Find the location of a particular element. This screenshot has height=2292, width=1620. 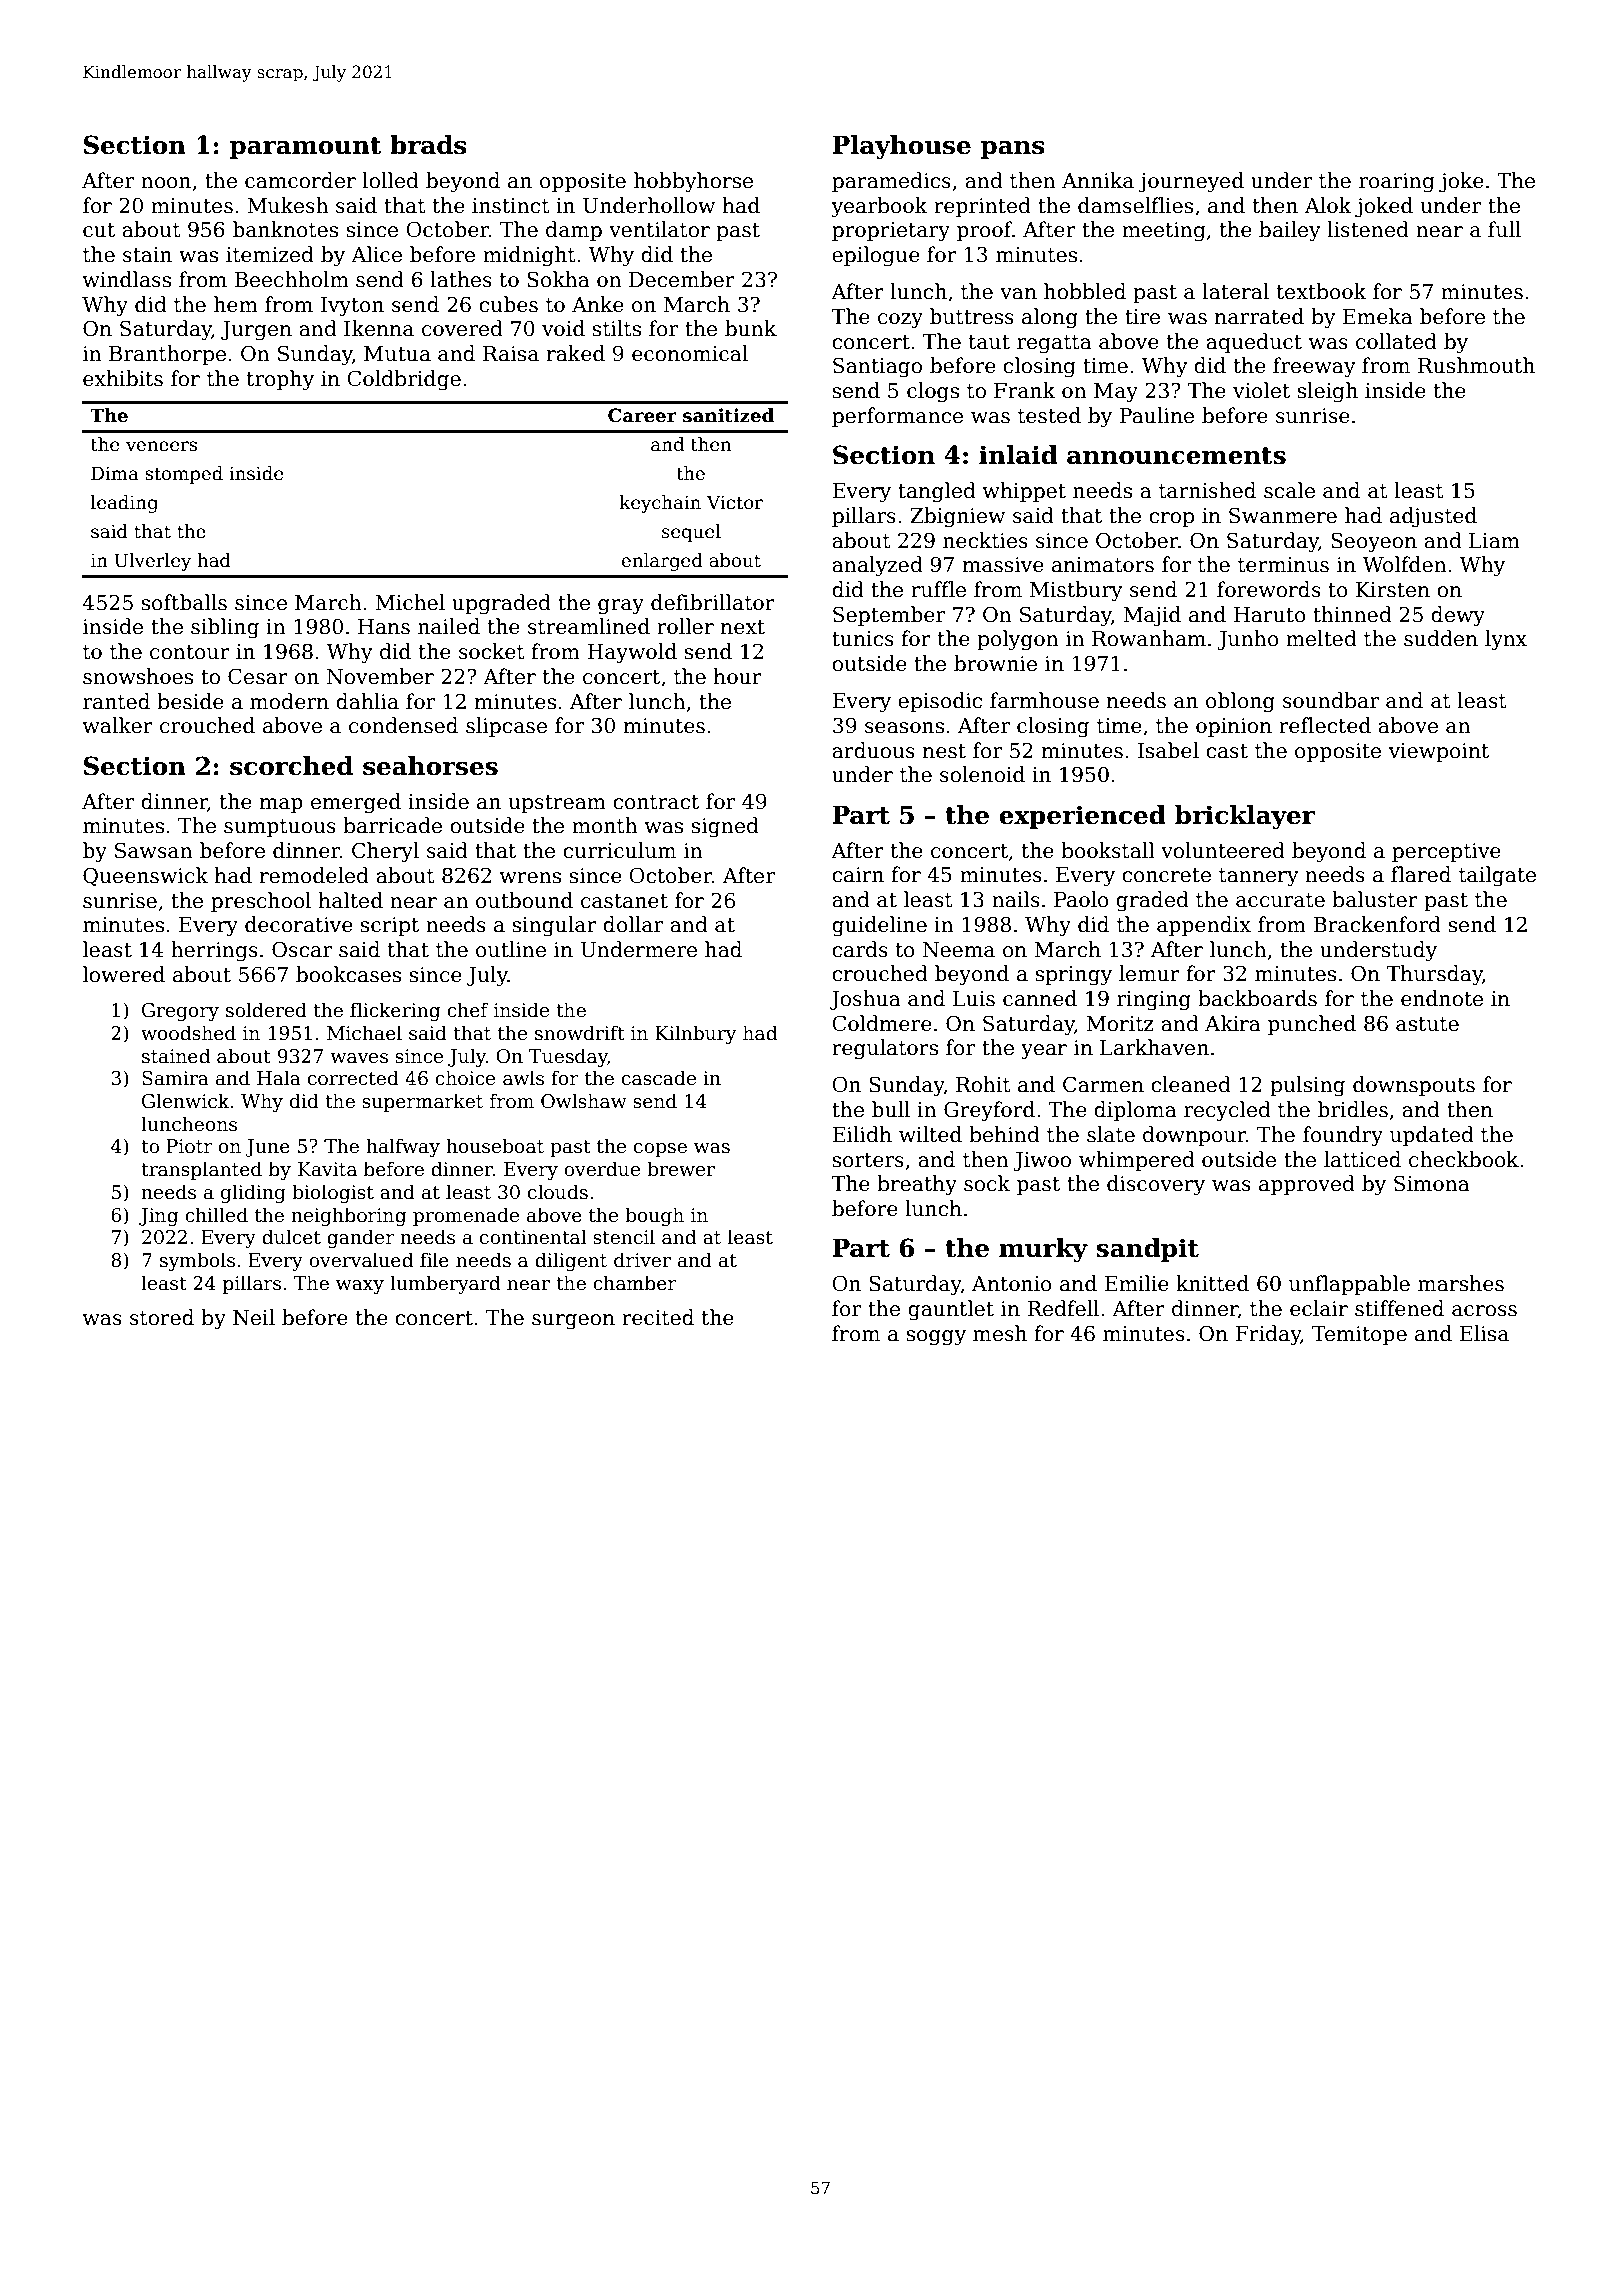

journeyed is located at coordinates (1191, 182).
